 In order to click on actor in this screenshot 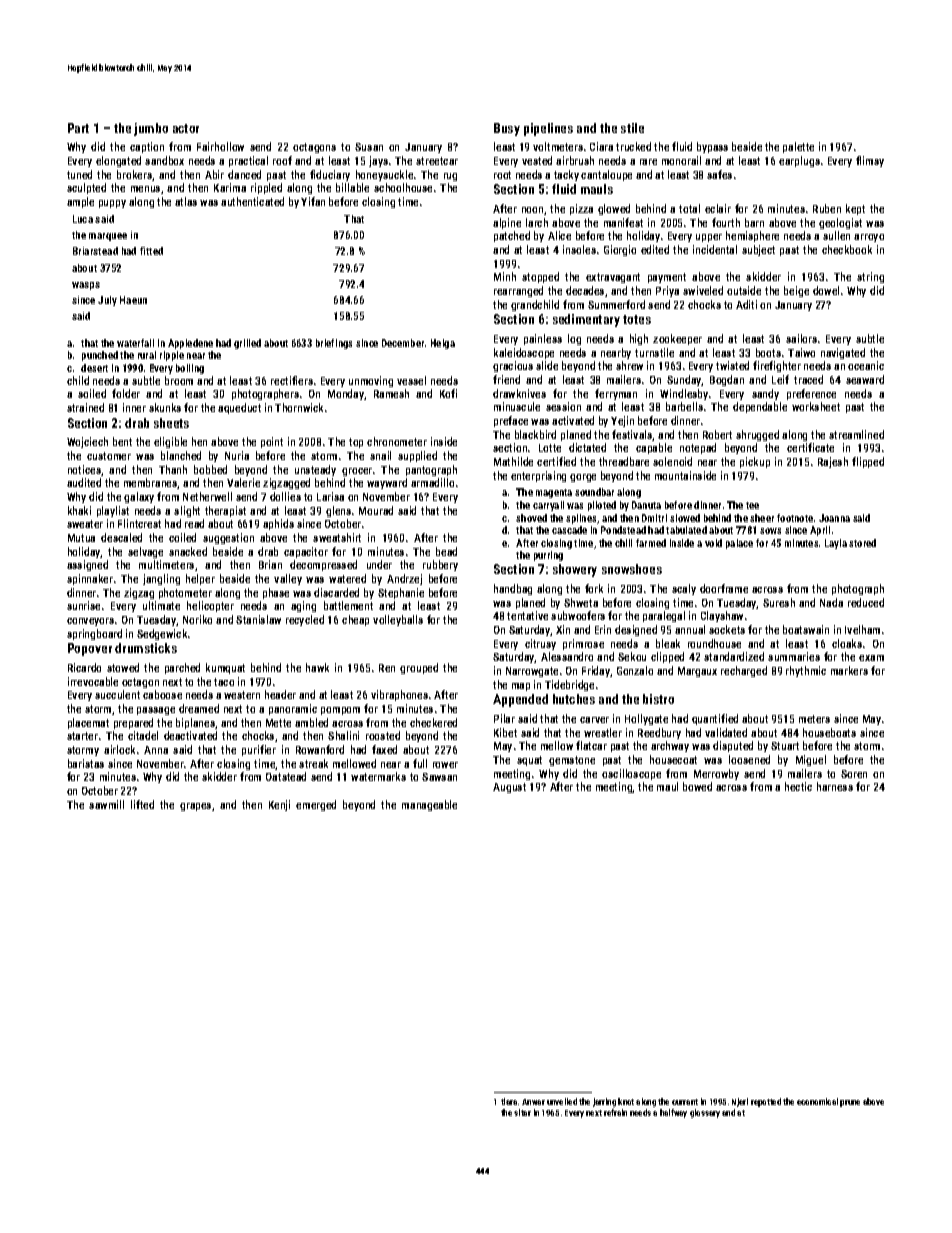, I will do `click(186, 128)`.
